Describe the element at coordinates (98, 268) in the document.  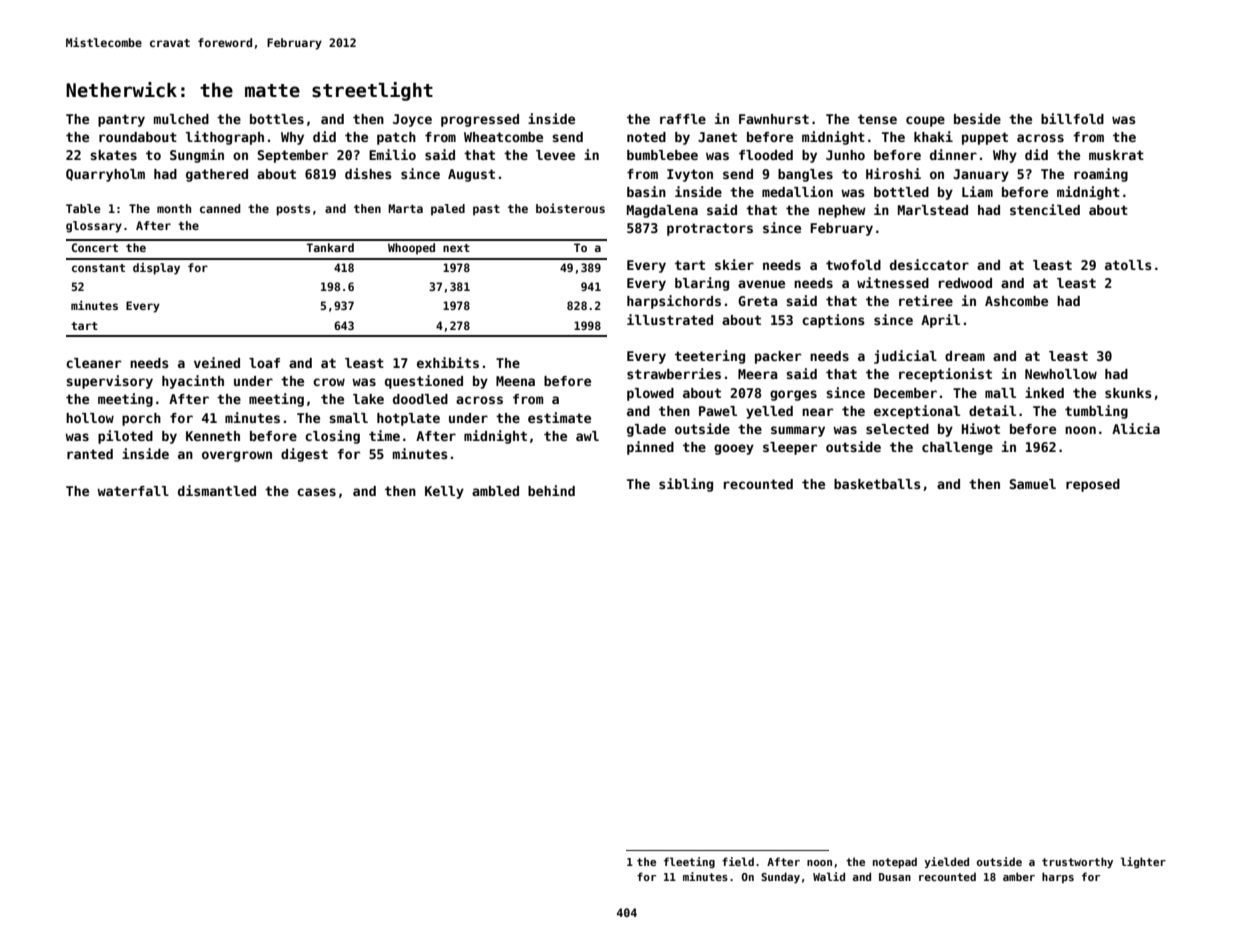
I see `constant` at that location.
